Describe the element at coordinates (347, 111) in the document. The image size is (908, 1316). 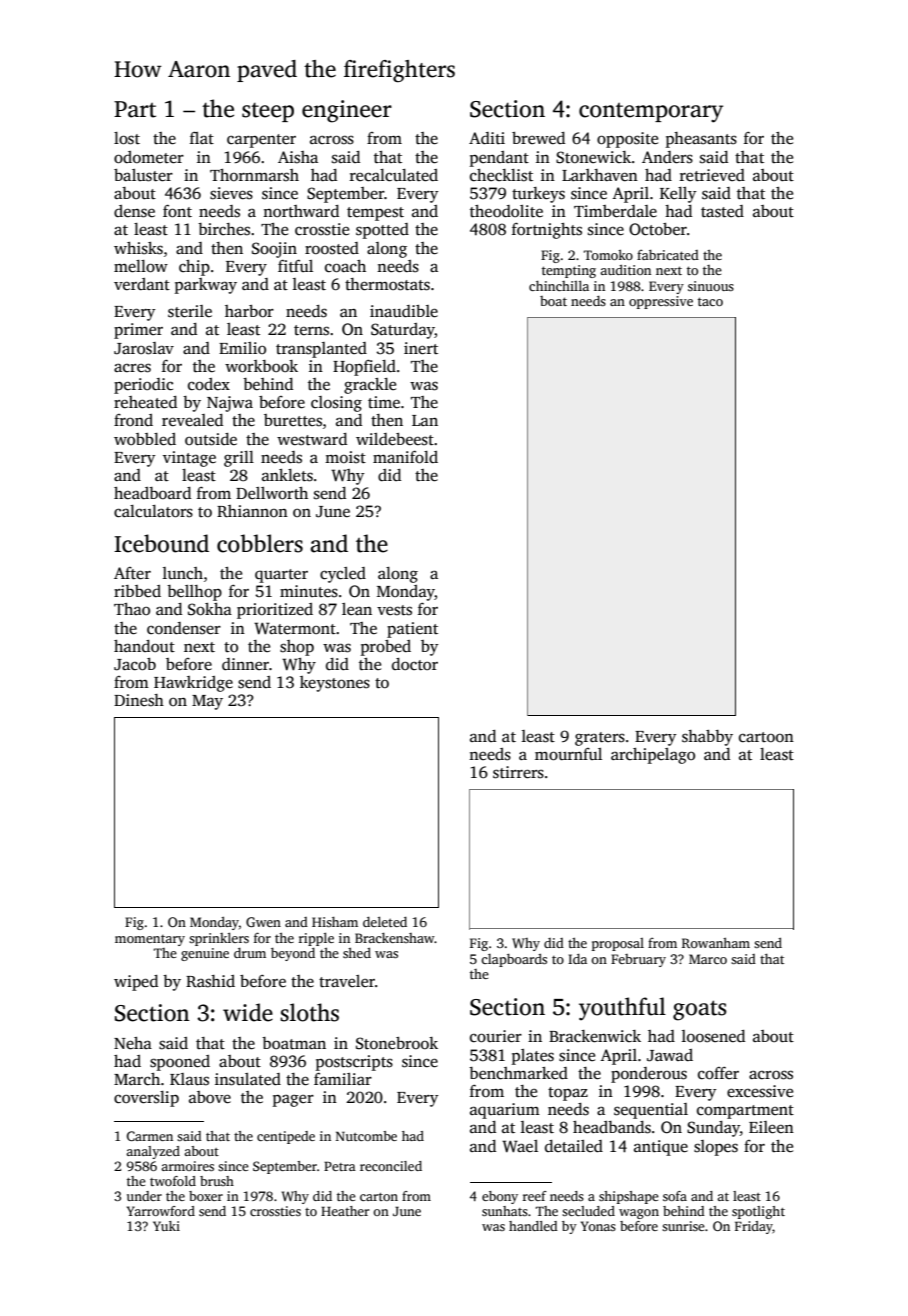
I see `engineer` at that location.
